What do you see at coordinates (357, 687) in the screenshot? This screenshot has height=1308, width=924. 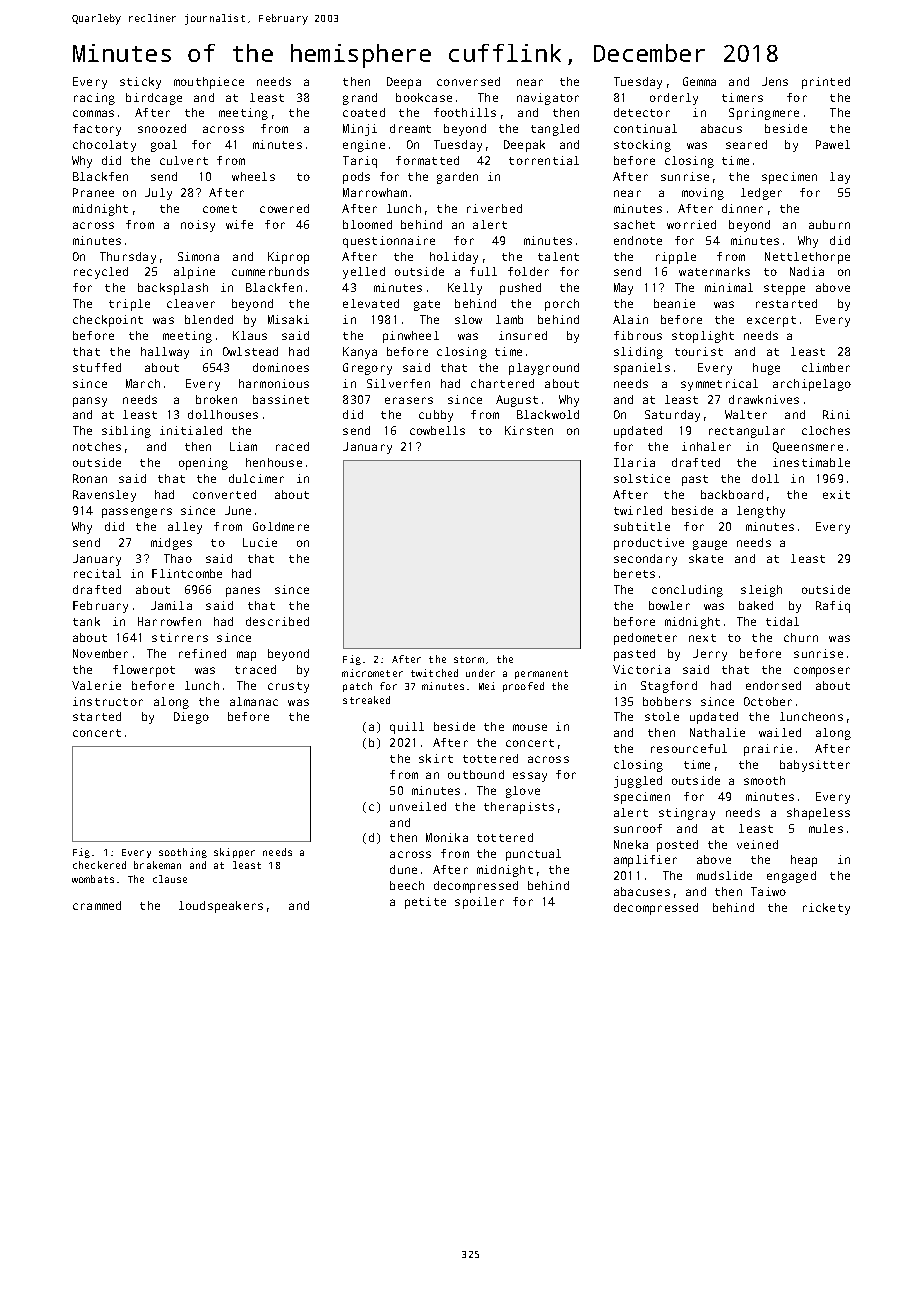 I see `patch` at bounding box center [357, 687].
